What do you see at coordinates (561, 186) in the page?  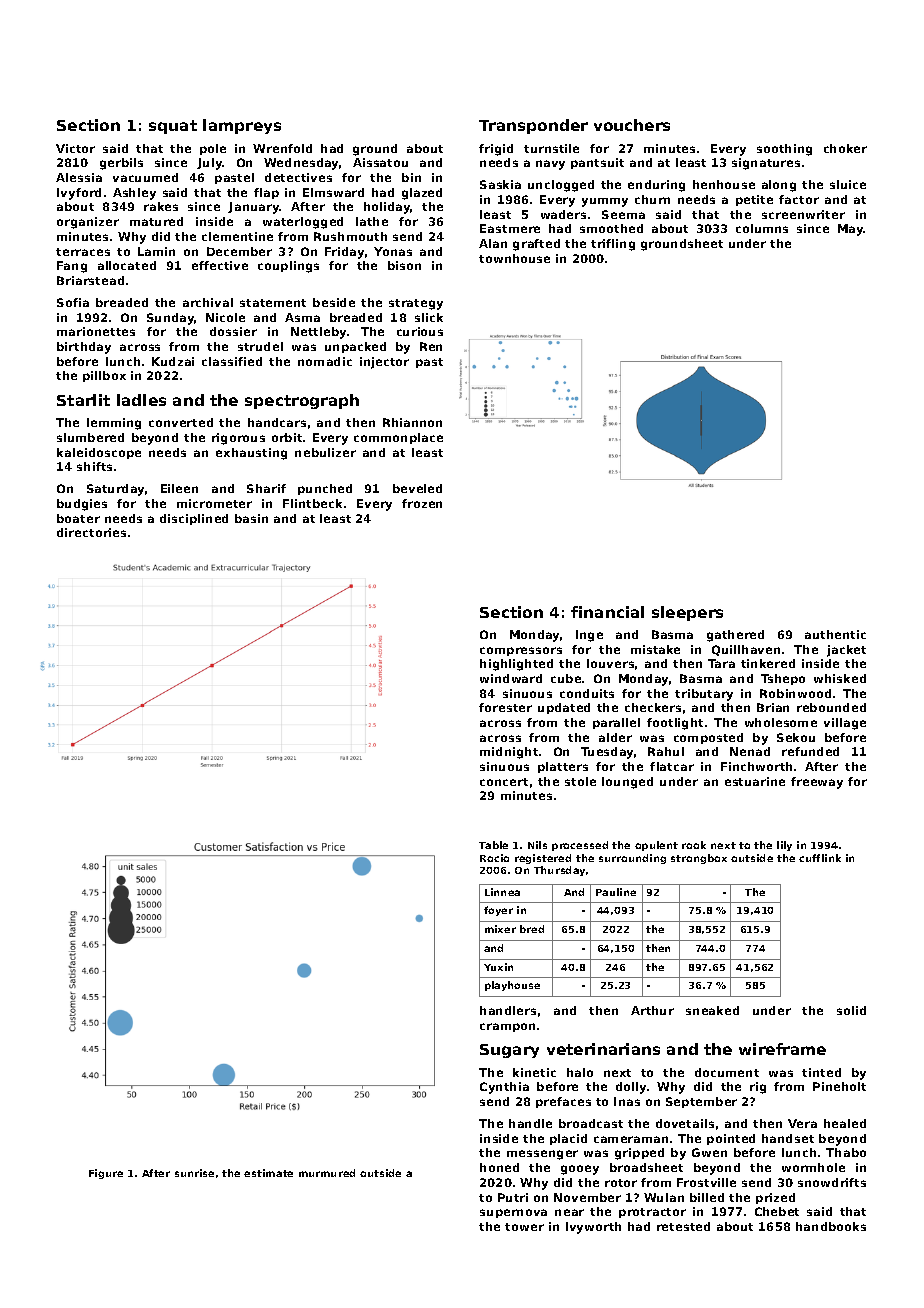 I see `unclogged` at bounding box center [561, 186].
